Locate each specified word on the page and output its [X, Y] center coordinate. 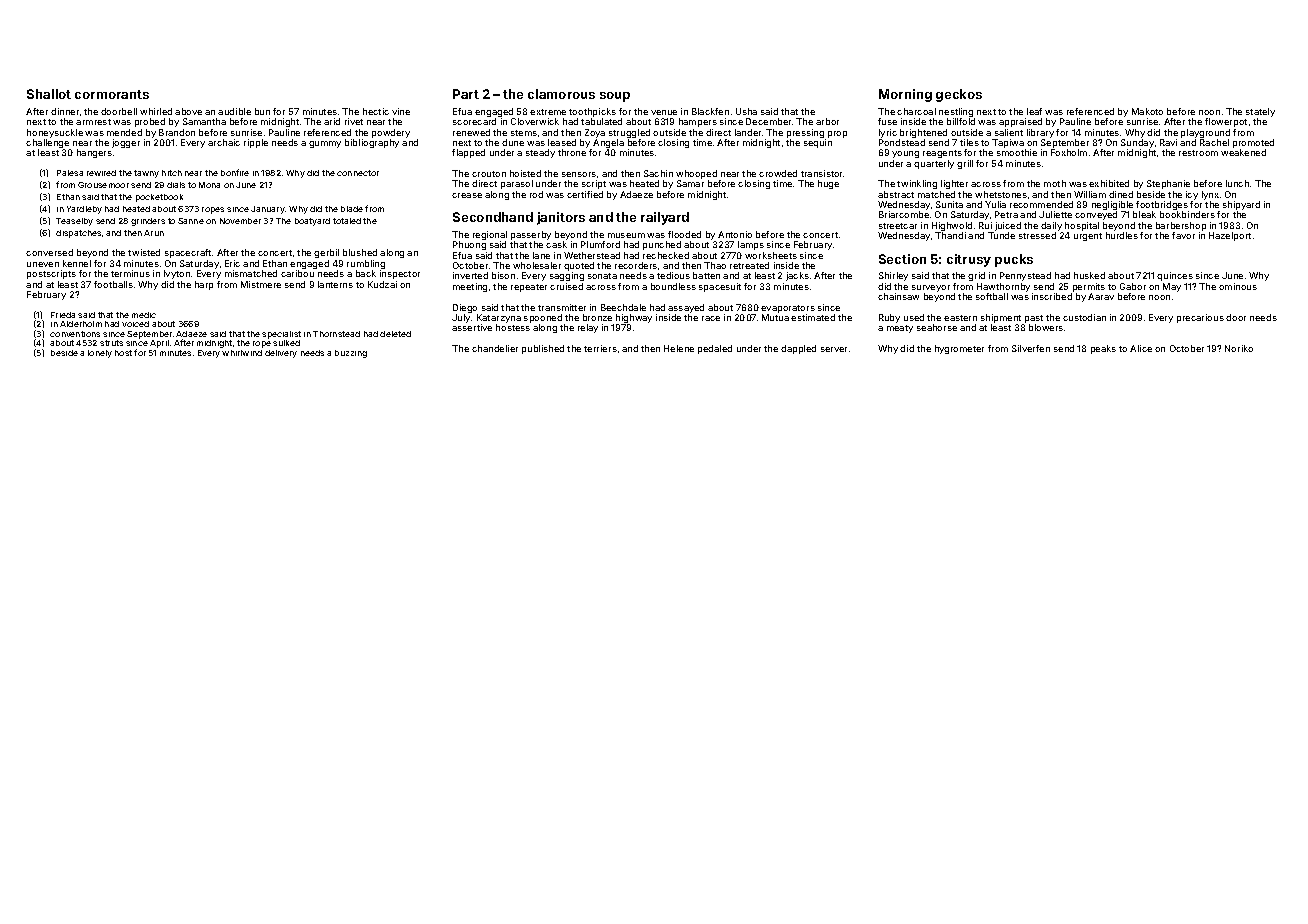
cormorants [112, 94]
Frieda [63, 315]
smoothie [1017, 152]
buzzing [351, 354]
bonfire [235, 172]
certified [585, 194]
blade [352, 209]
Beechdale [623, 307]
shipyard [1241, 205]
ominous [1238, 286]
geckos [959, 95]
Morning [905, 95]
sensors [579, 174]
